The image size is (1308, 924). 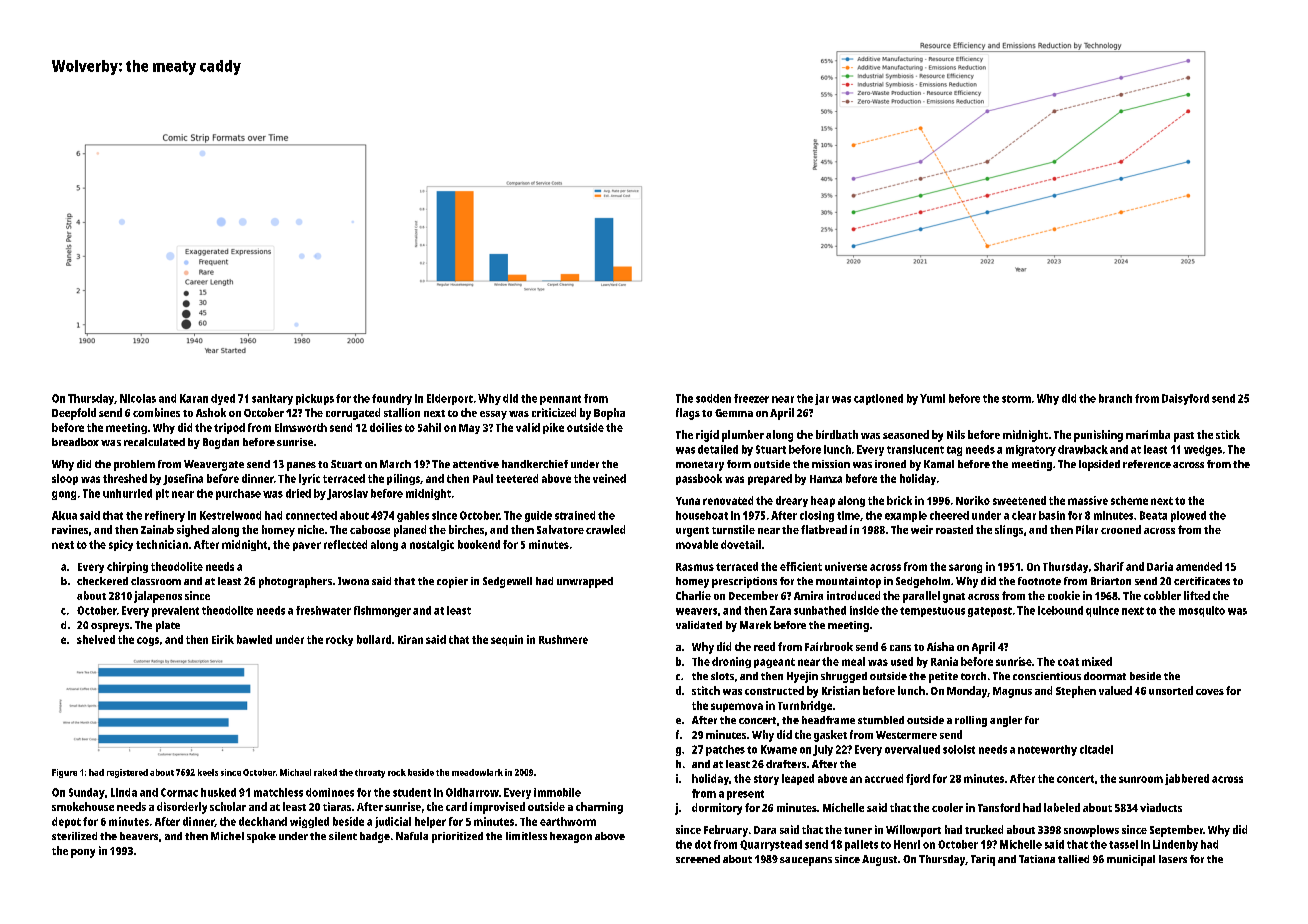 I want to click on captioned, so click(x=878, y=399).
